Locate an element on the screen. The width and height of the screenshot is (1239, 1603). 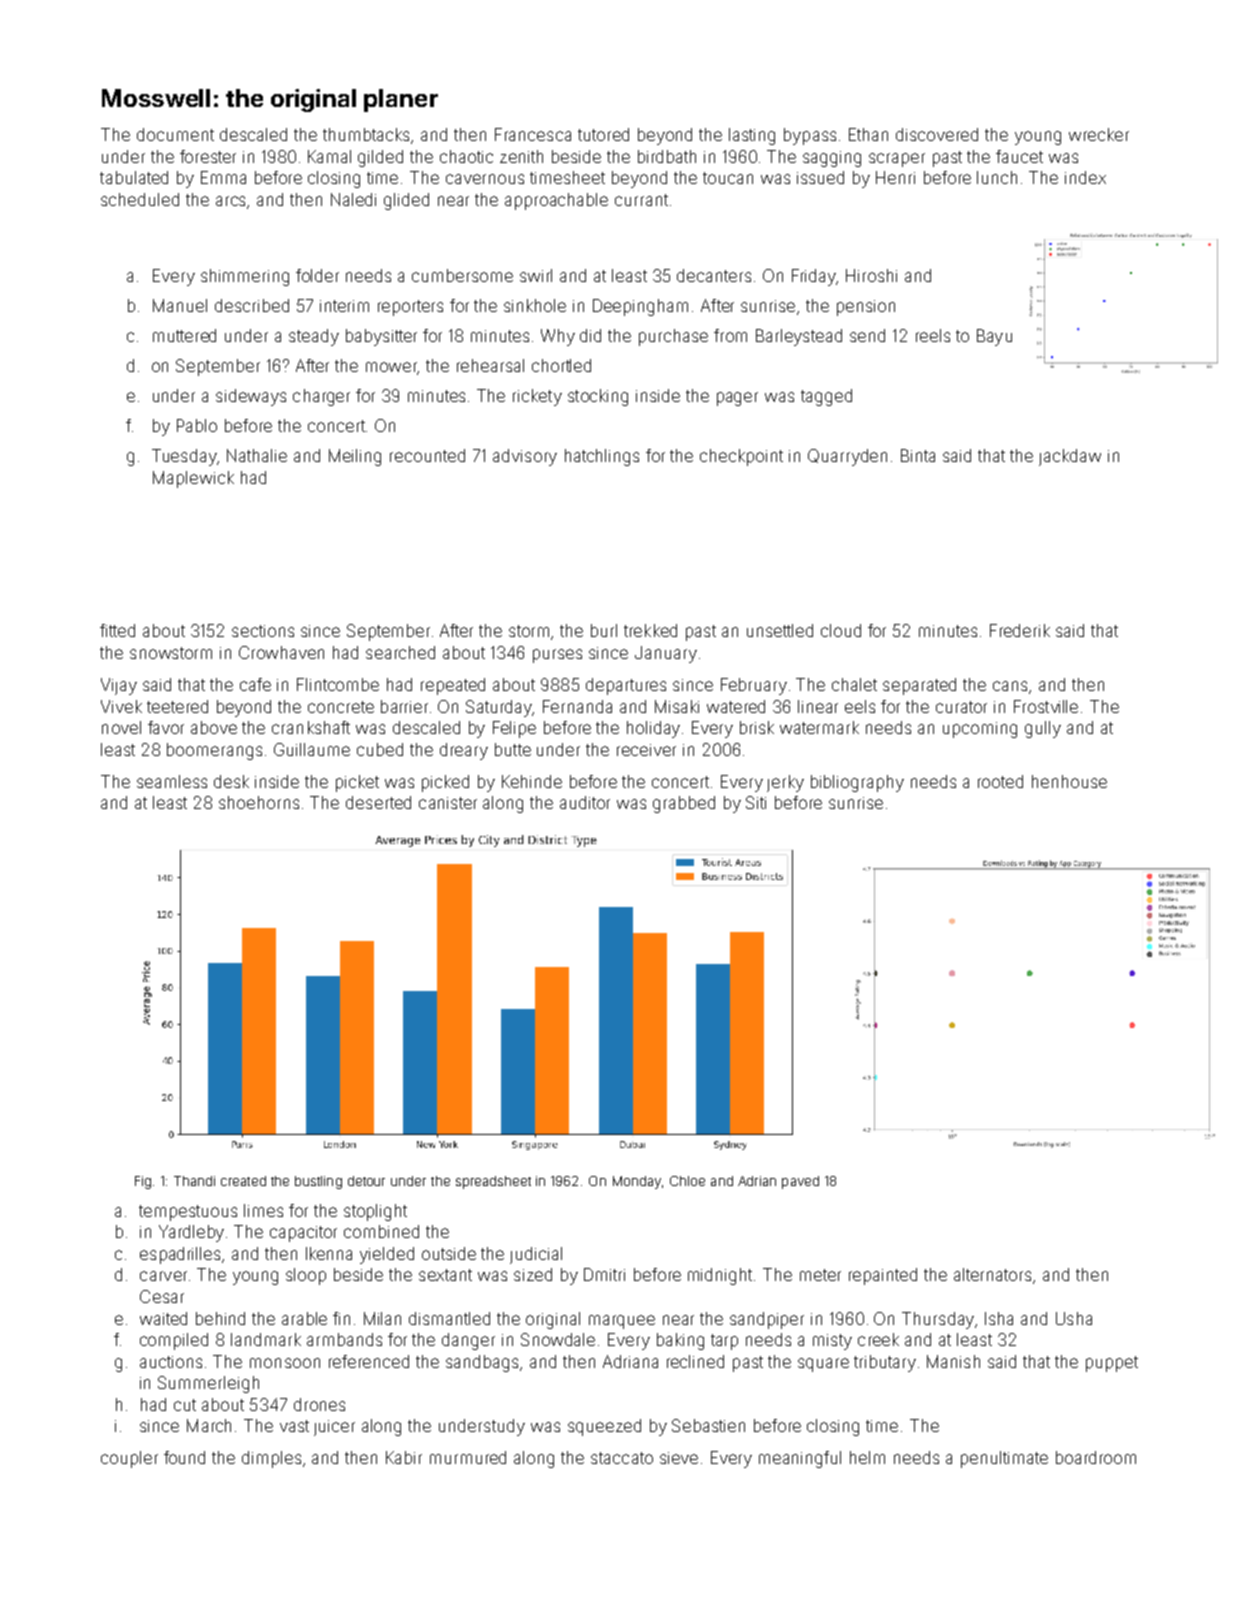
seamless is located at coordinates (172, 781).
